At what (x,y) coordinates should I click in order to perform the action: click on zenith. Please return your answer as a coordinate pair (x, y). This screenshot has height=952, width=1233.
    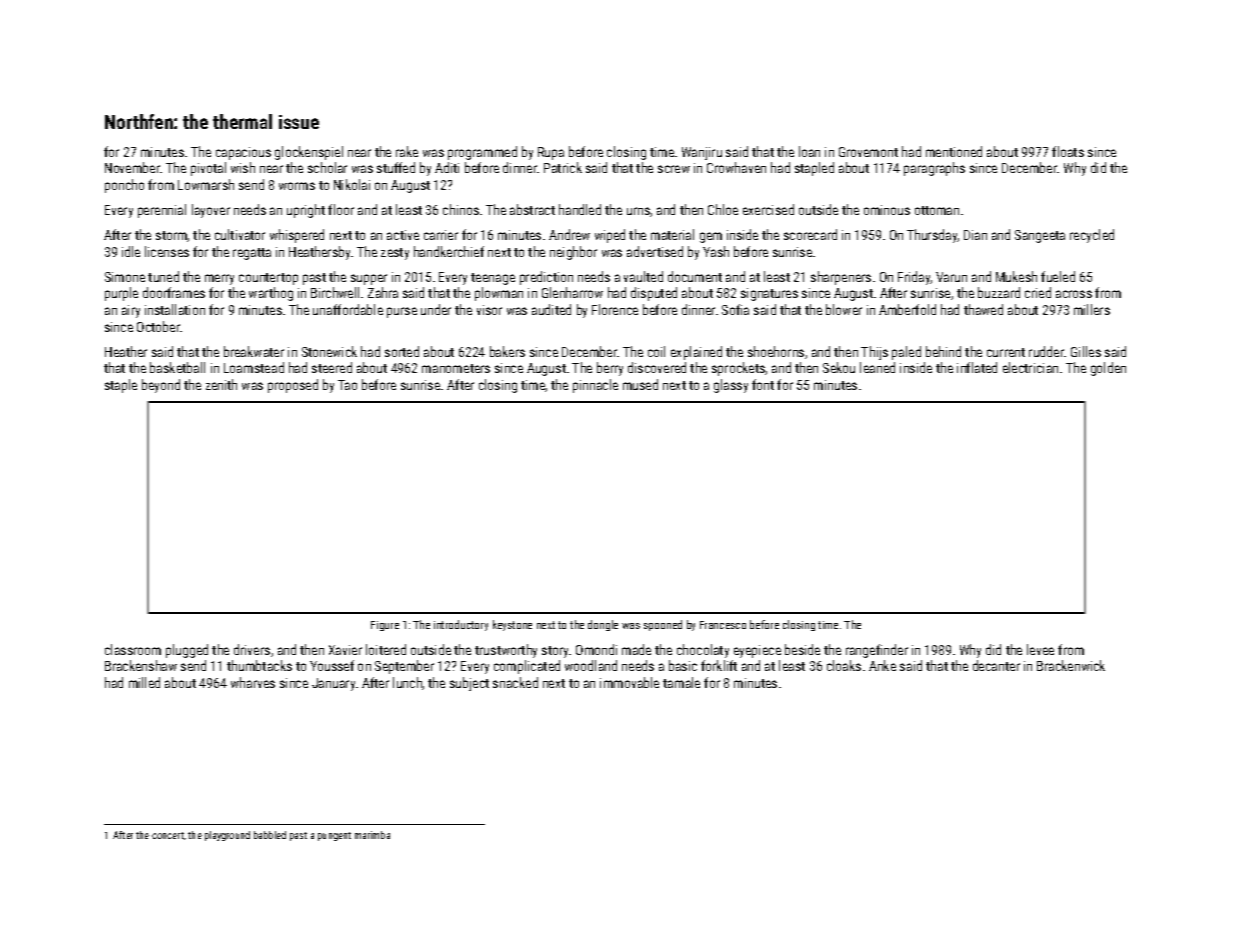
    Looking at the image, I should click on (221, 384).
